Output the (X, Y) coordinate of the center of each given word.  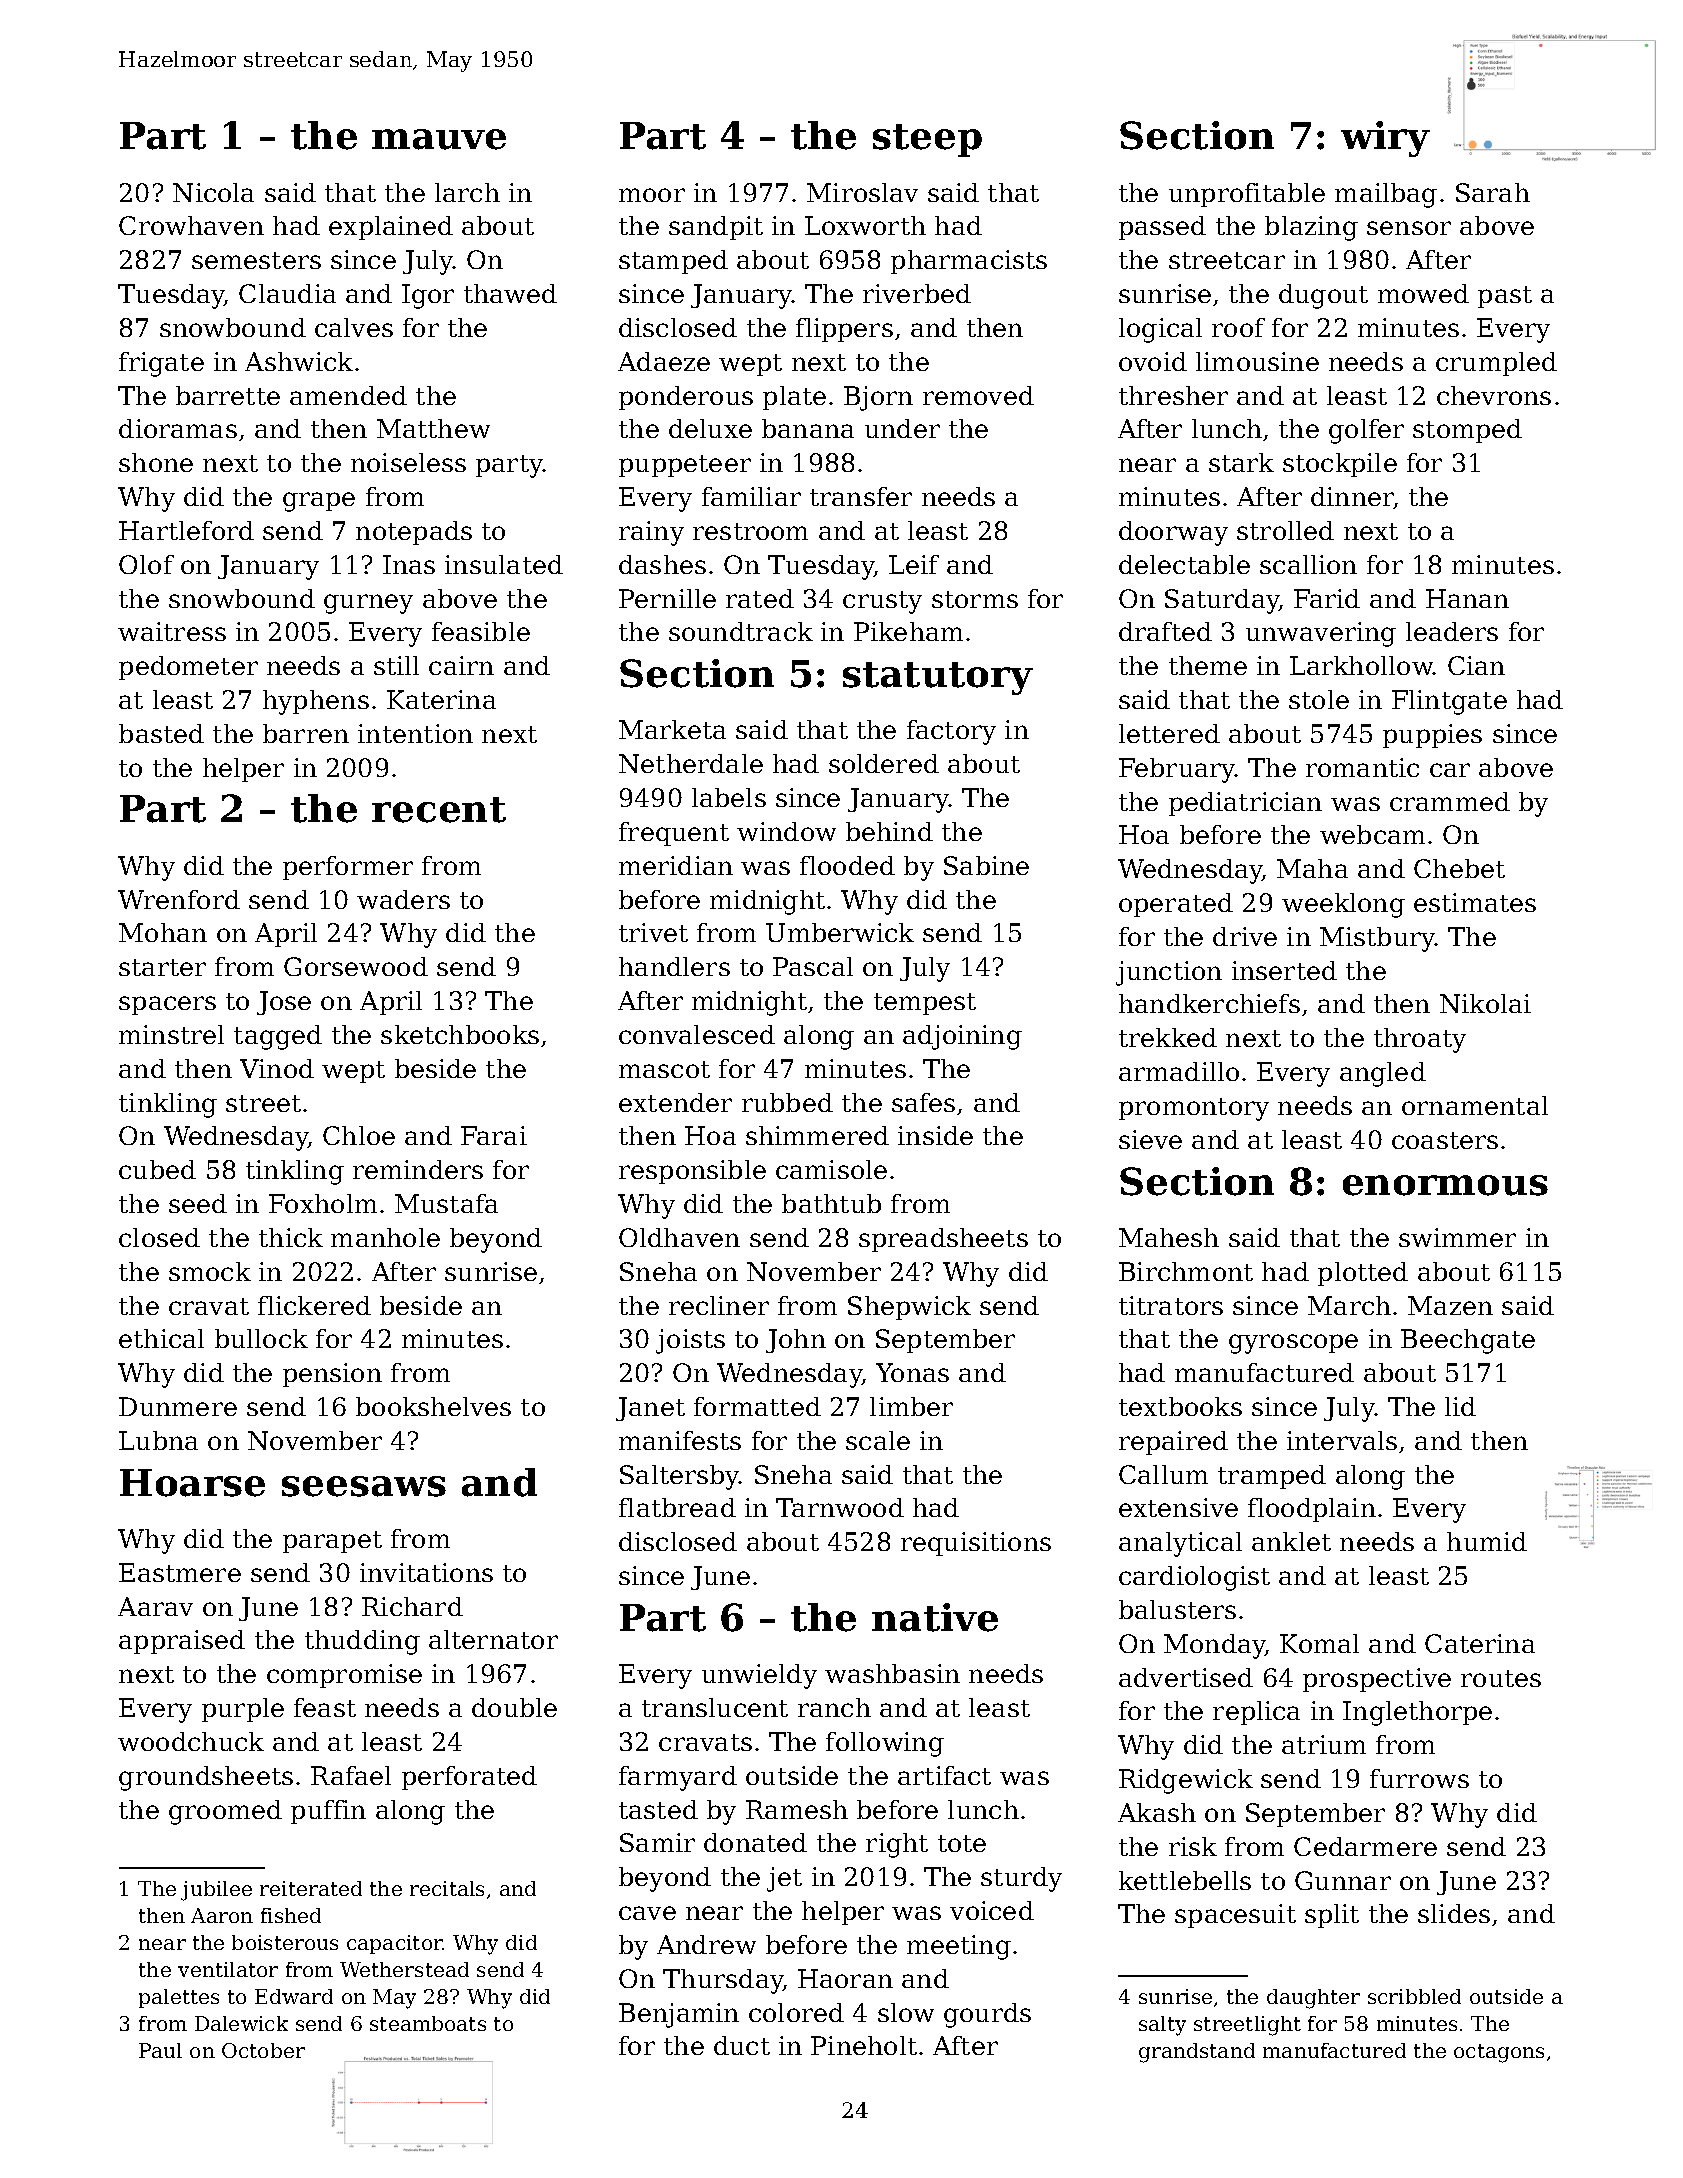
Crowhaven (191, 225)
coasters (1445, 1140)
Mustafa (446, 1203)
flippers (844, 330)
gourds (987, 2015)
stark (1241, 462)
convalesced (697, 1034)
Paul (160, 2050)
